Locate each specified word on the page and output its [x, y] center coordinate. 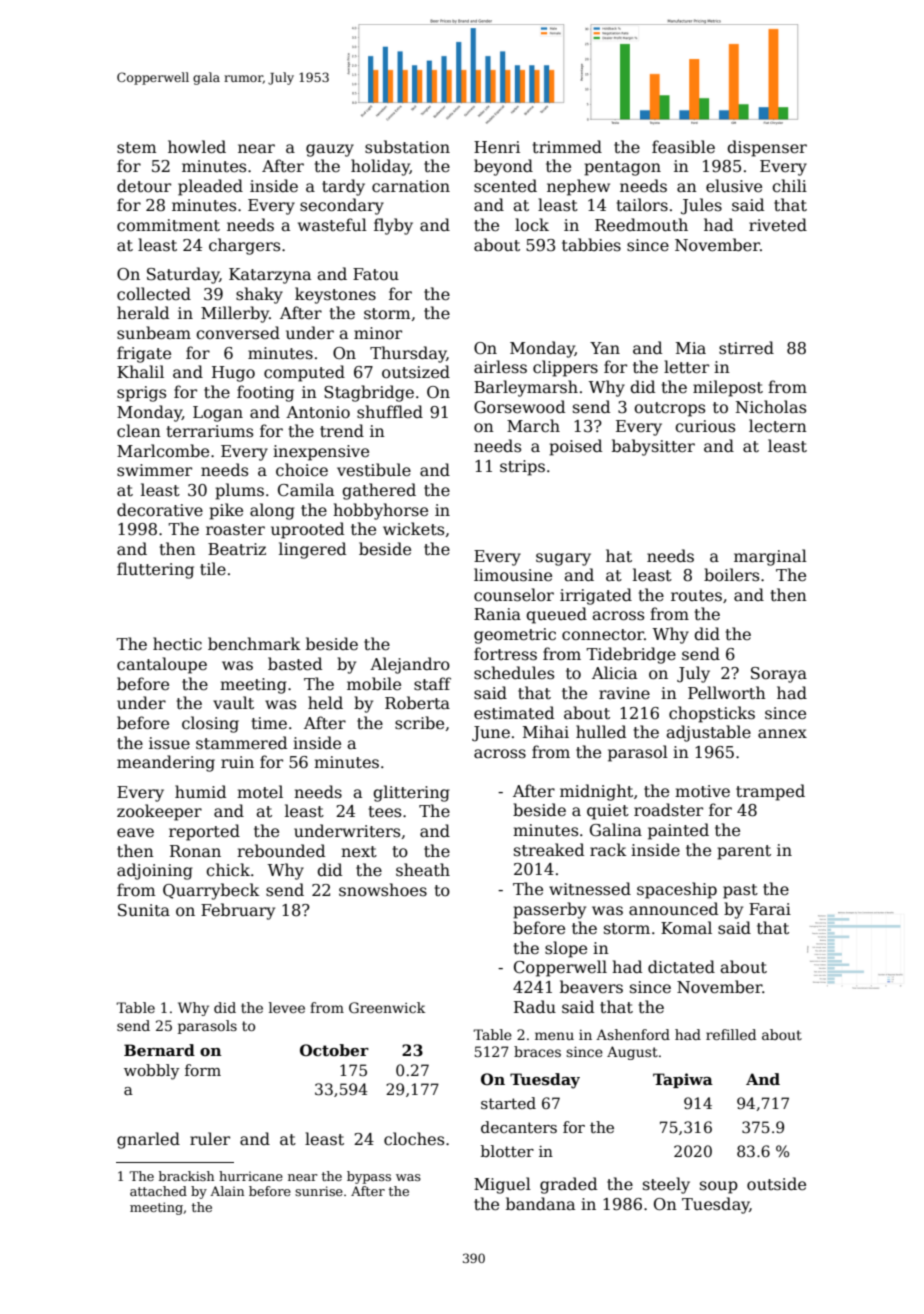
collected [154, 294]
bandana [540, 1204]
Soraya [779, 675]
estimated [514, 713]
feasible [683, 147]
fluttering [155, 570]
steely [666, 1185]
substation [407, 147]
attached [158, 1191]
